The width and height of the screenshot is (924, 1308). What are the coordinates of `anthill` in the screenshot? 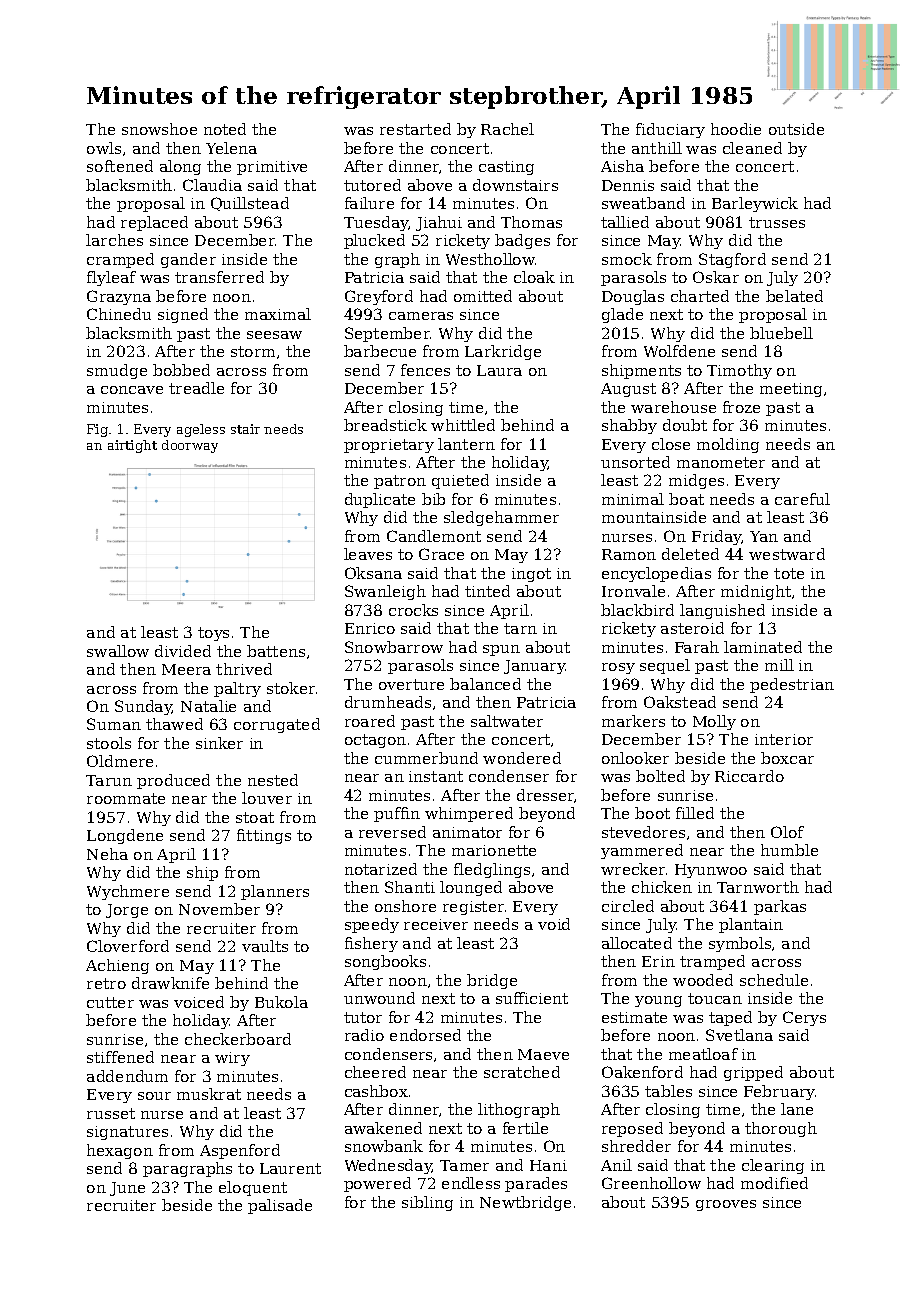 It's located at (657, 148).
